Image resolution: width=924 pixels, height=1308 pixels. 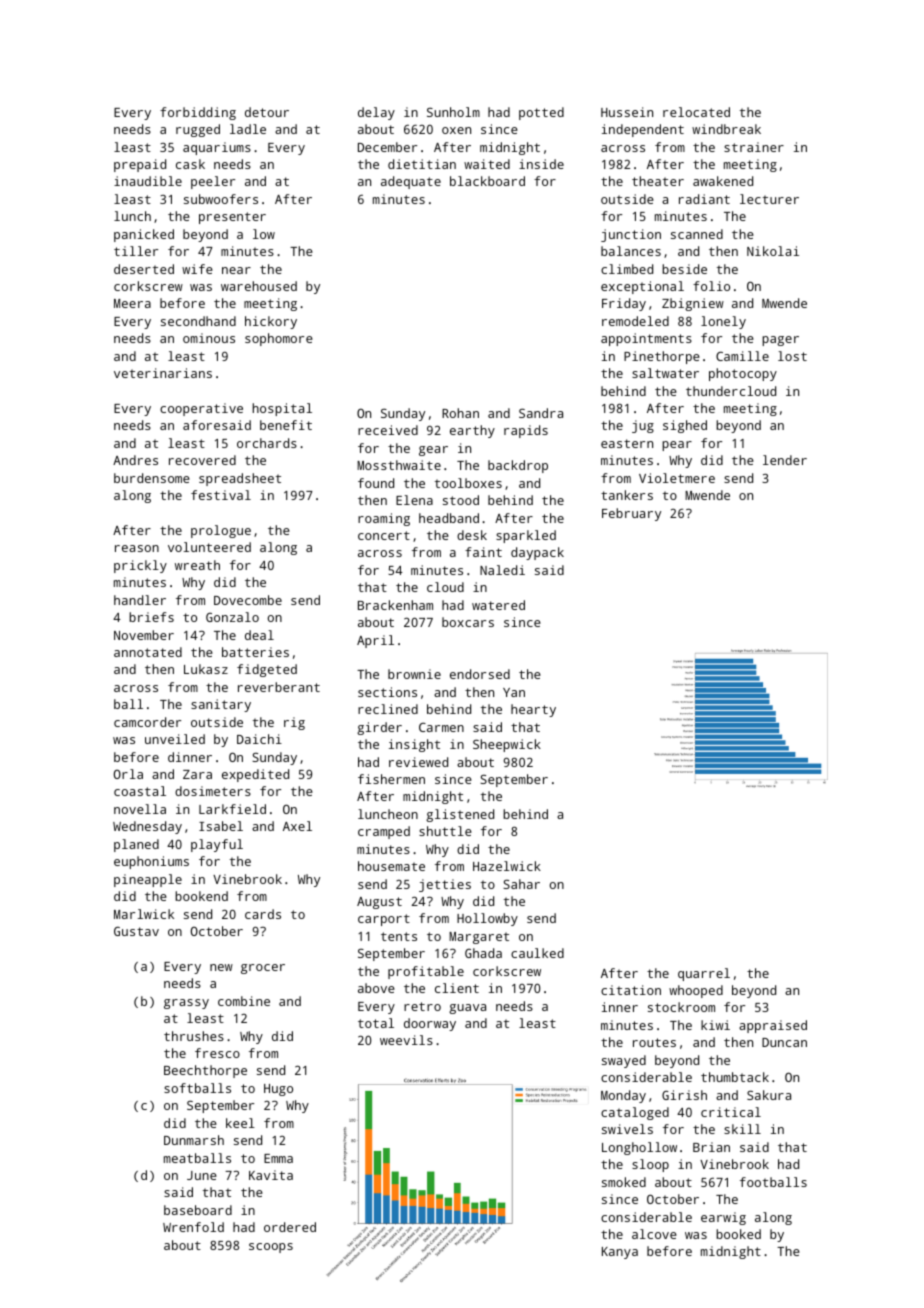 I want to click on detour, so click(x=267, y=112).
